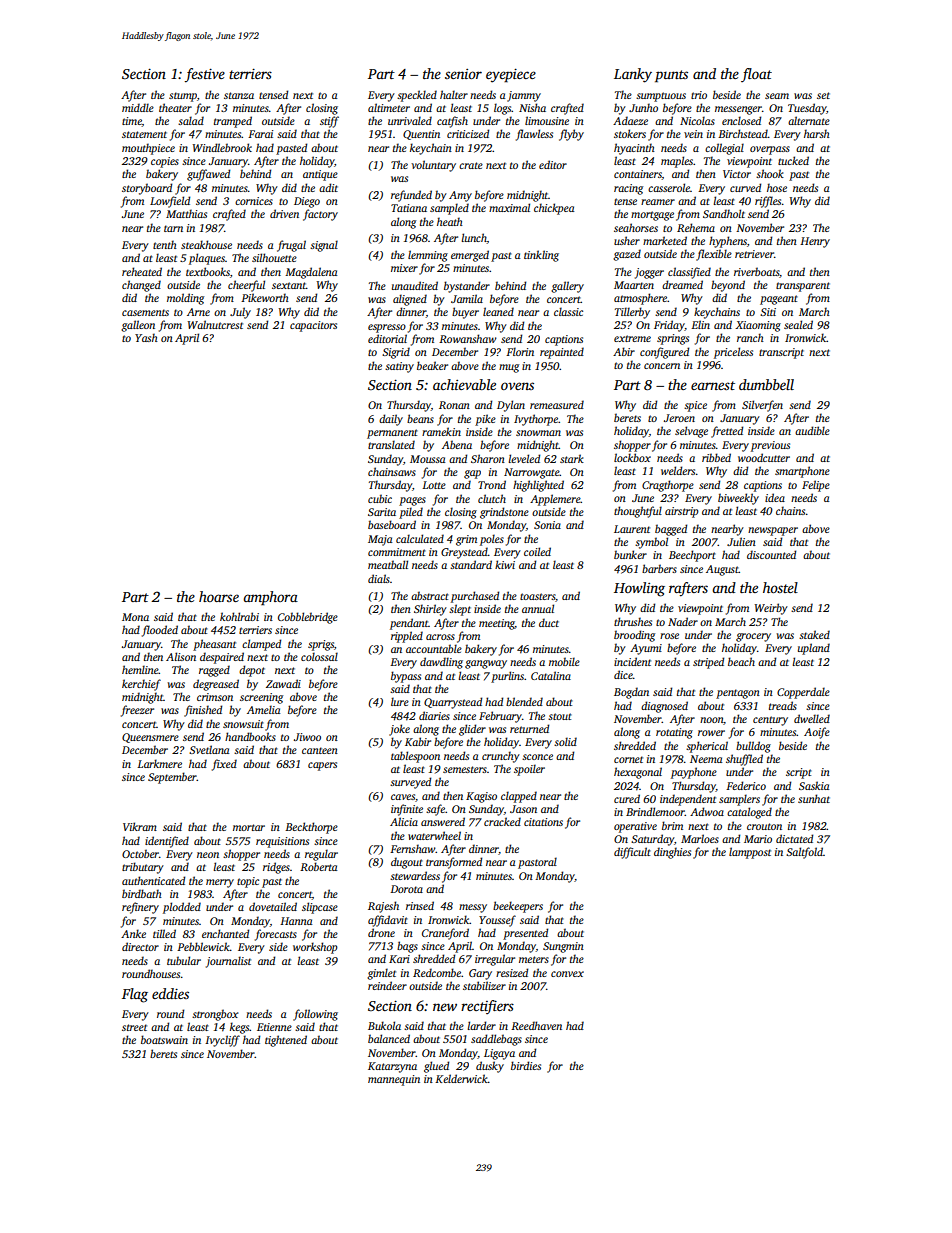  I want to click on Elin, so click(700, 324).
